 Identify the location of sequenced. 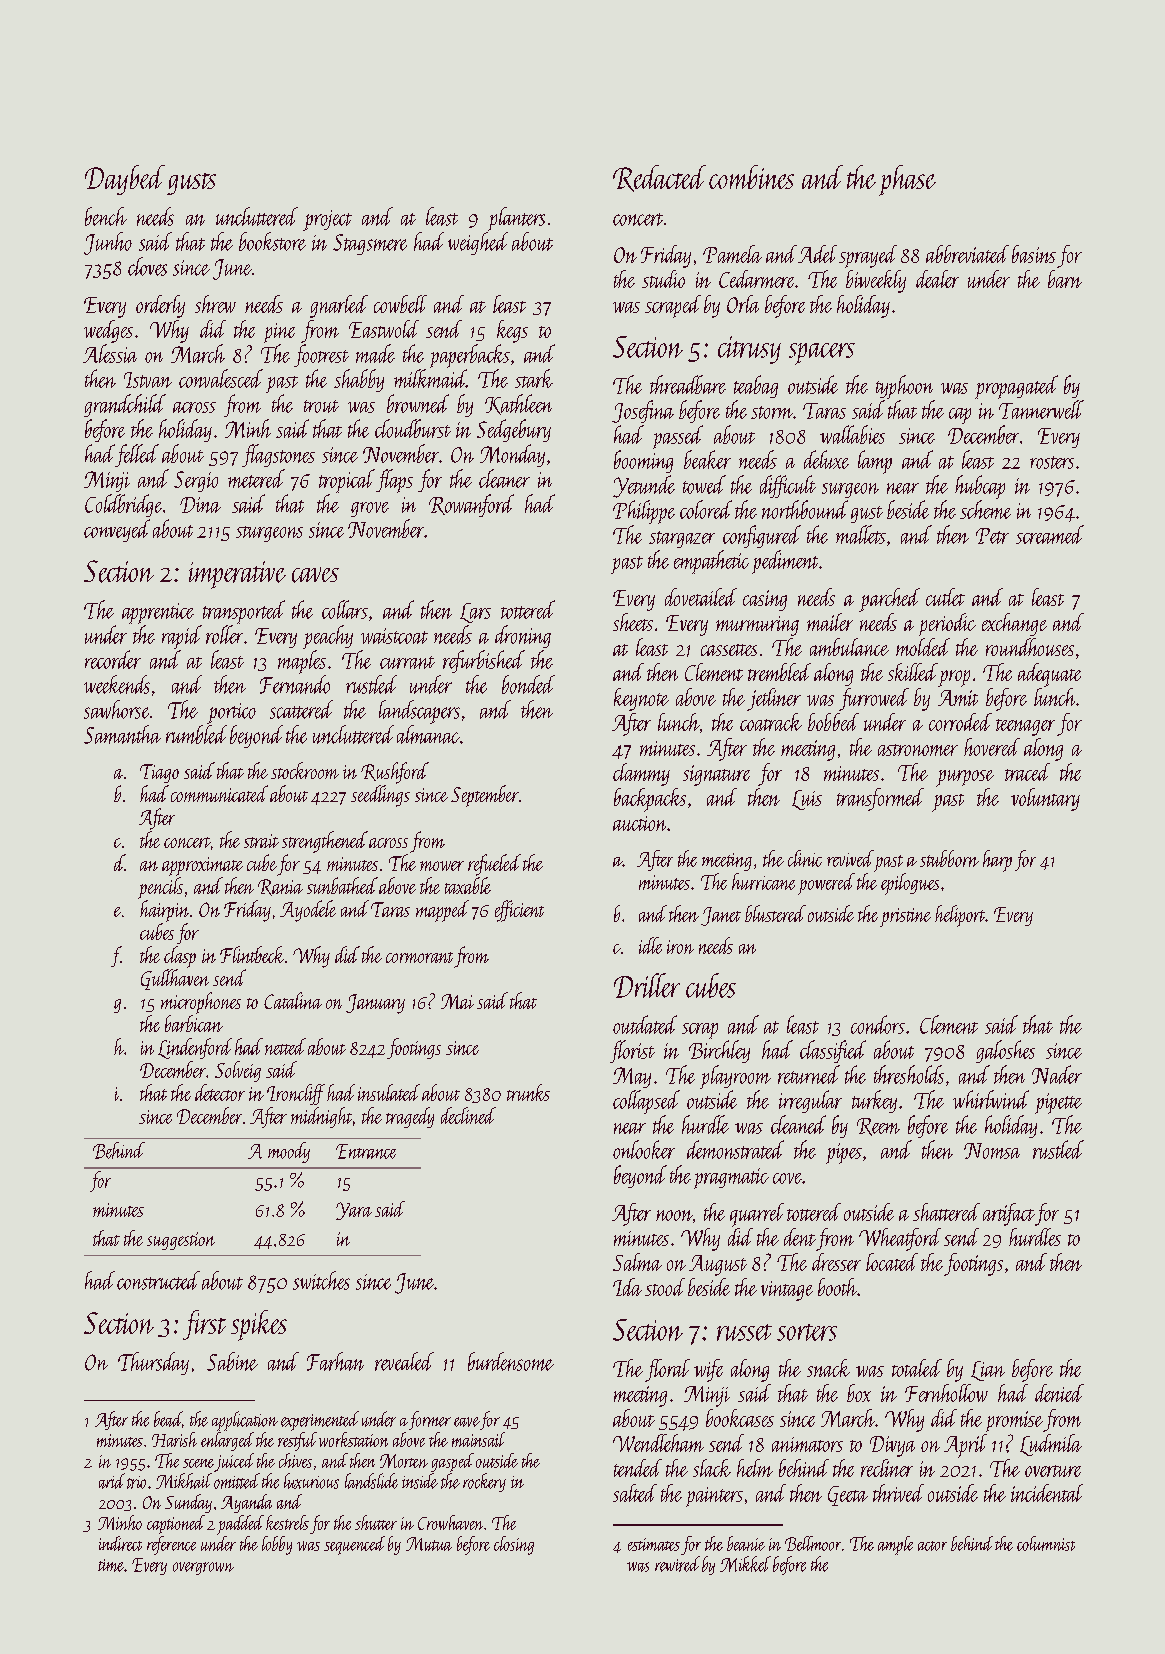
(354, 1545).
